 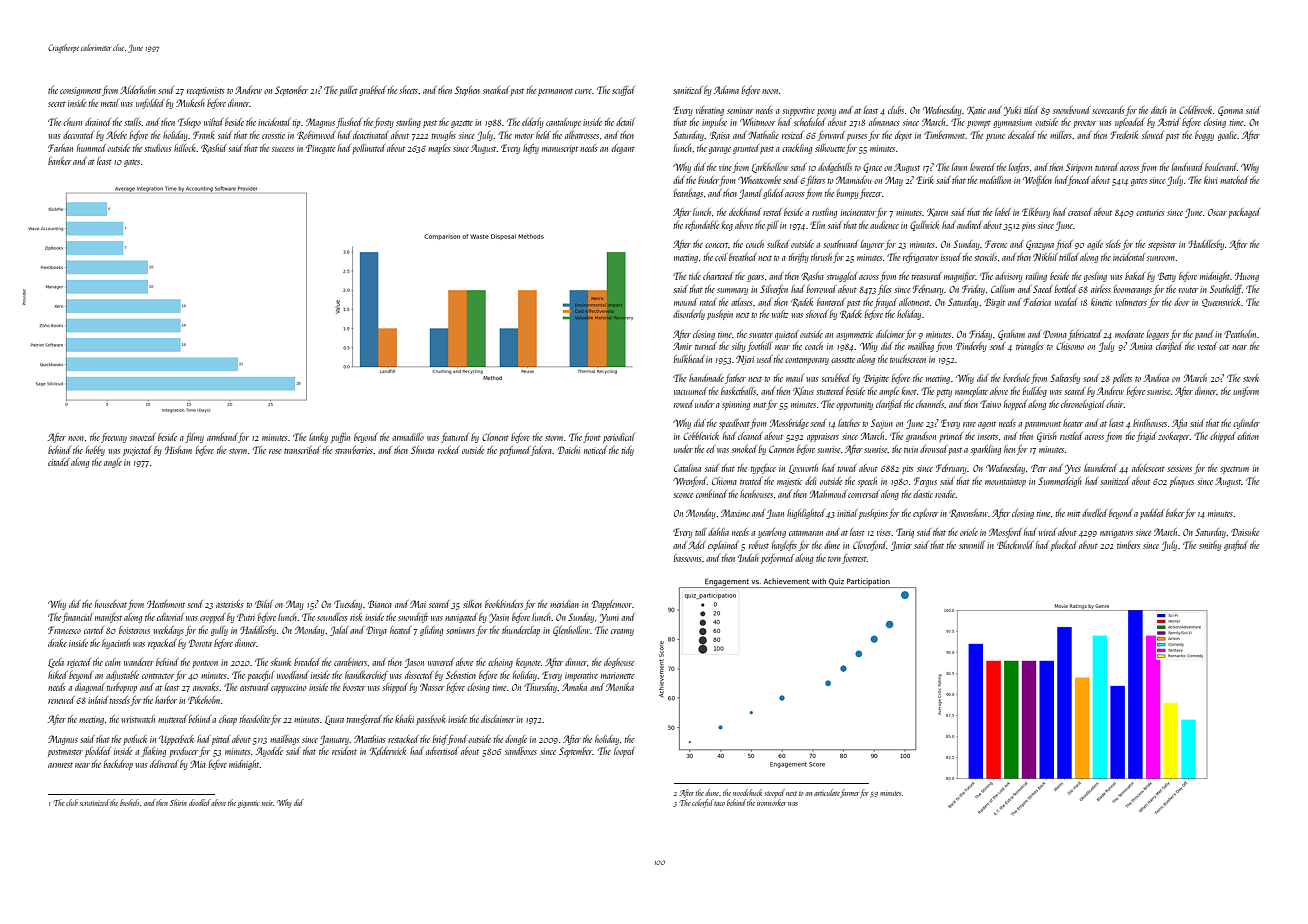 What do you see at coordinates (1223, 437) in the image?
I see `chipped` at bounding box center [1223, 437].
